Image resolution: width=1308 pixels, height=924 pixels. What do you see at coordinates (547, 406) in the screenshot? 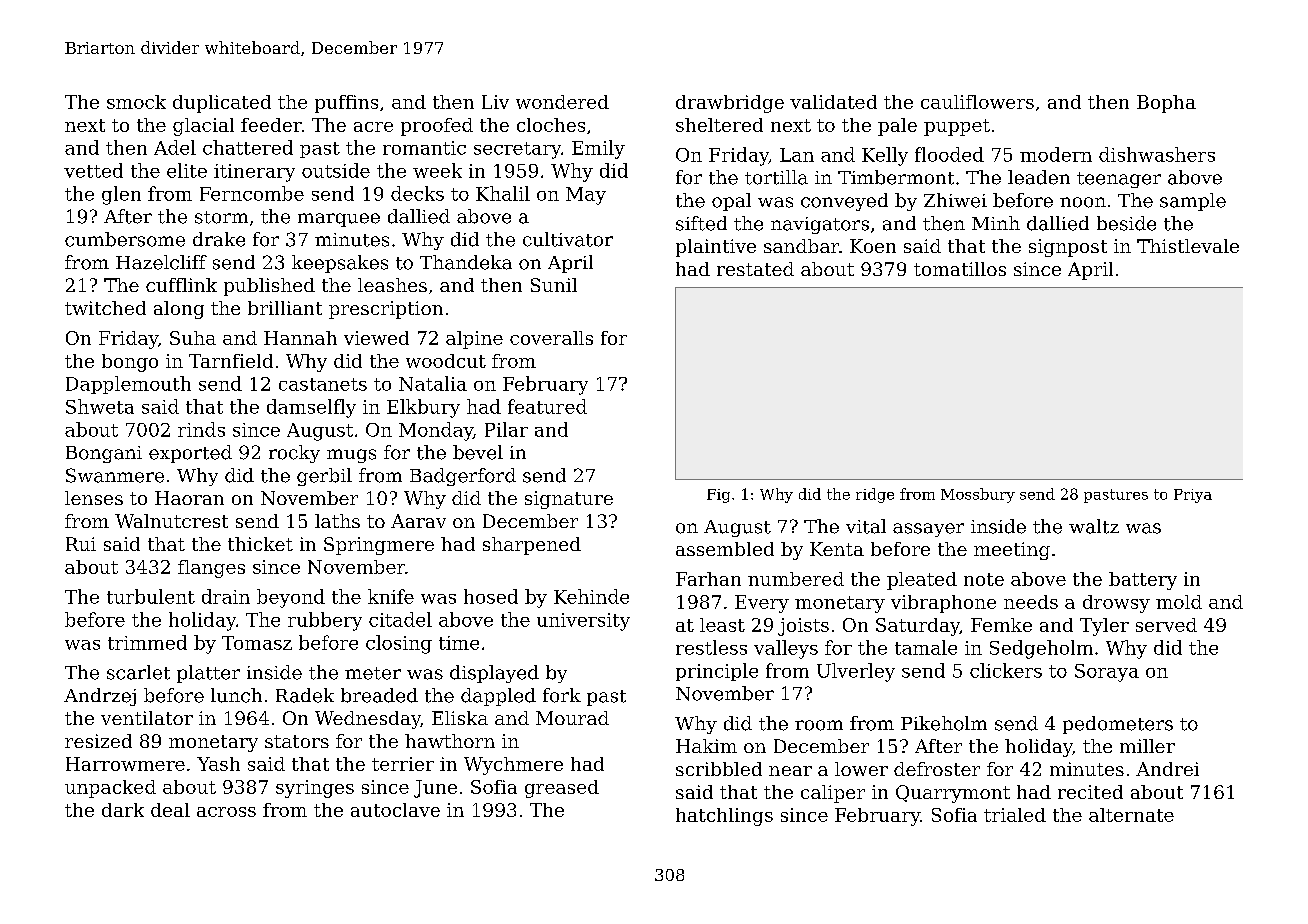
I see `featured` at bounding box center [547, 406].
